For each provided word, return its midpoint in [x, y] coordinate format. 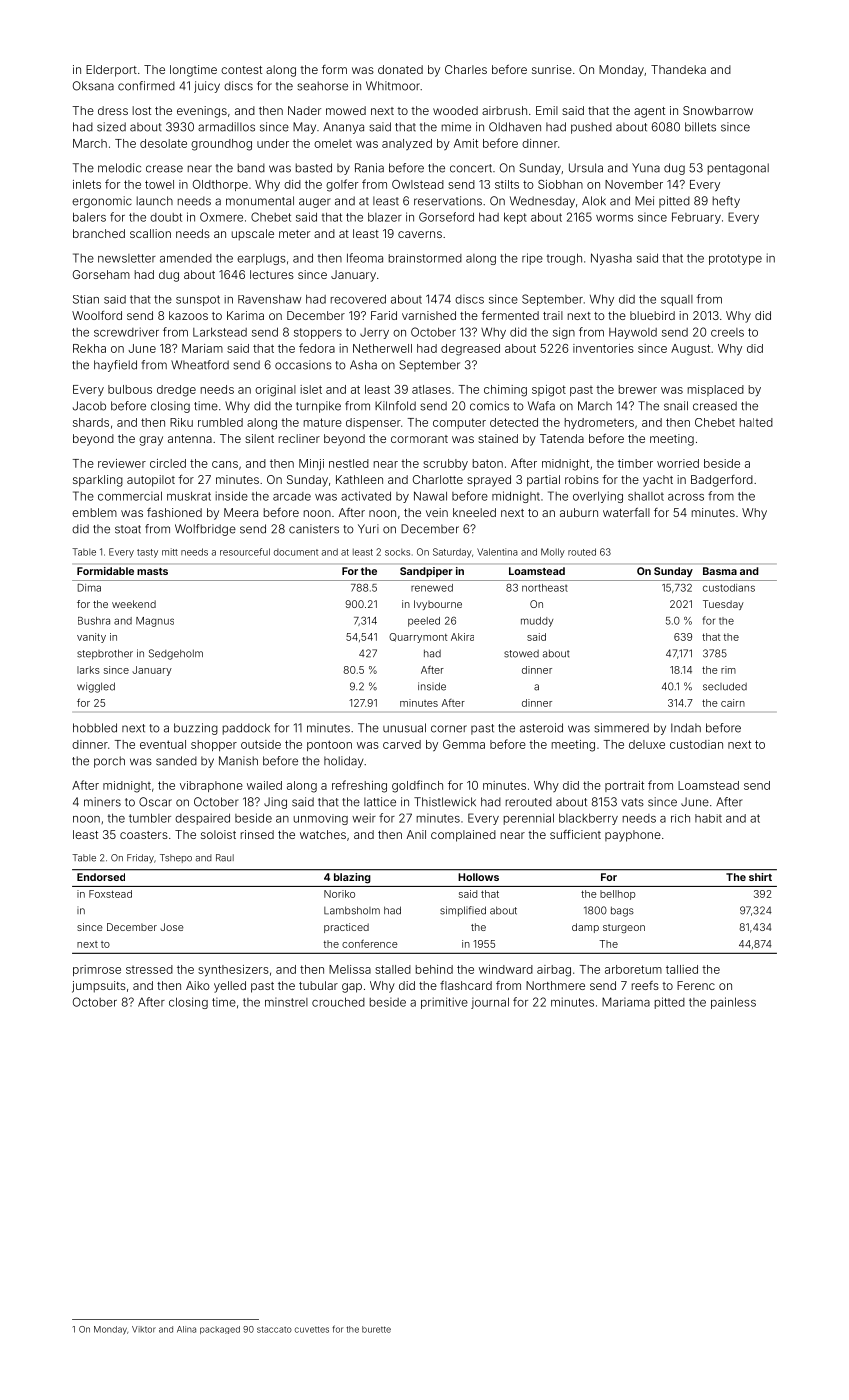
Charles [466, 69]
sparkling [98, 481]
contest [241, 70]
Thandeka [678, 69]
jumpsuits [99, 987]
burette [376, 1329]
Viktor [144, 1329]
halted [756, 422]
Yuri [368, 529]
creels [727, 332]
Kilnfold [395, 406]
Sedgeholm [176, 654]
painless [733, 1003]
